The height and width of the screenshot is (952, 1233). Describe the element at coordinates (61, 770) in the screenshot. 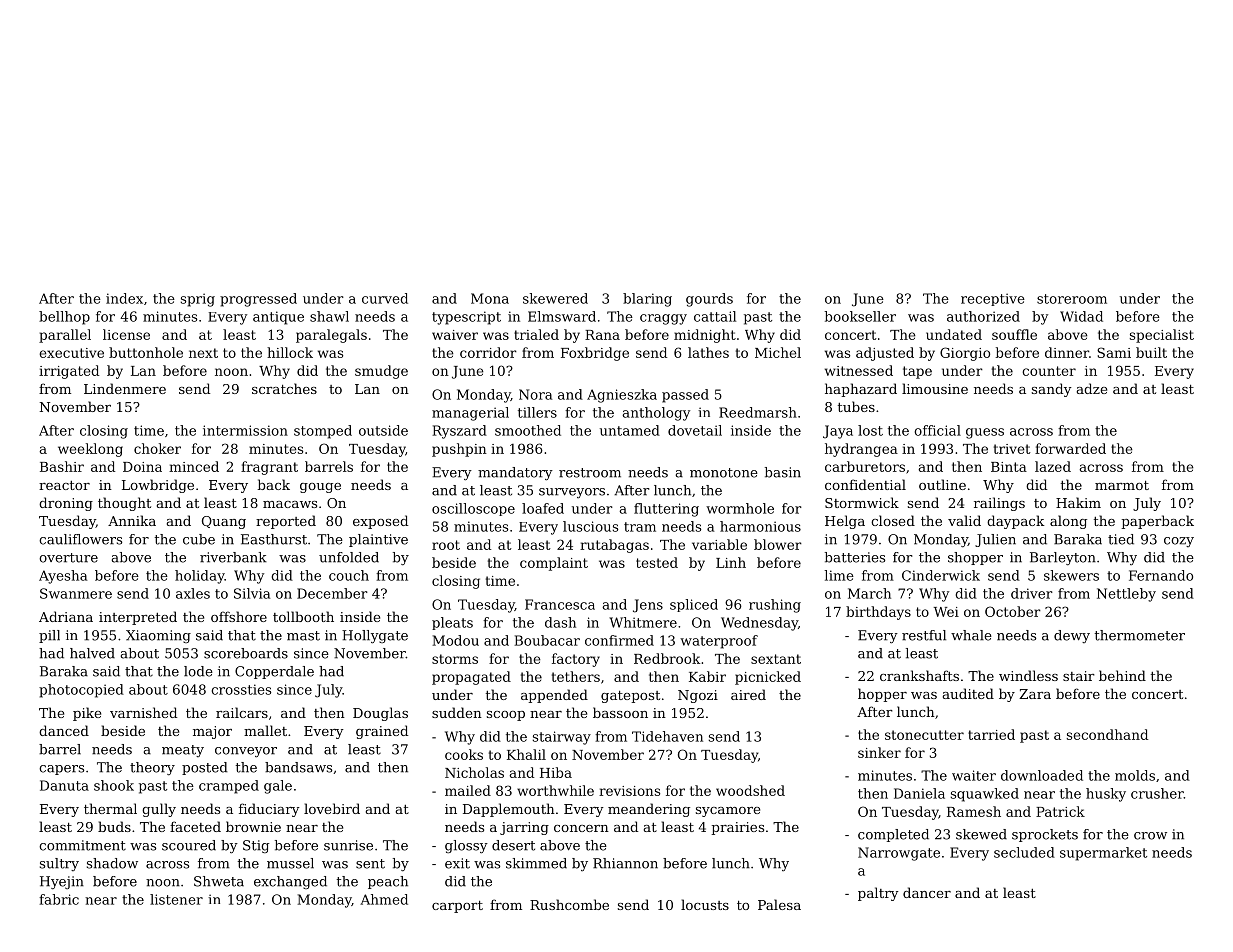

I see `capers` at that location.
